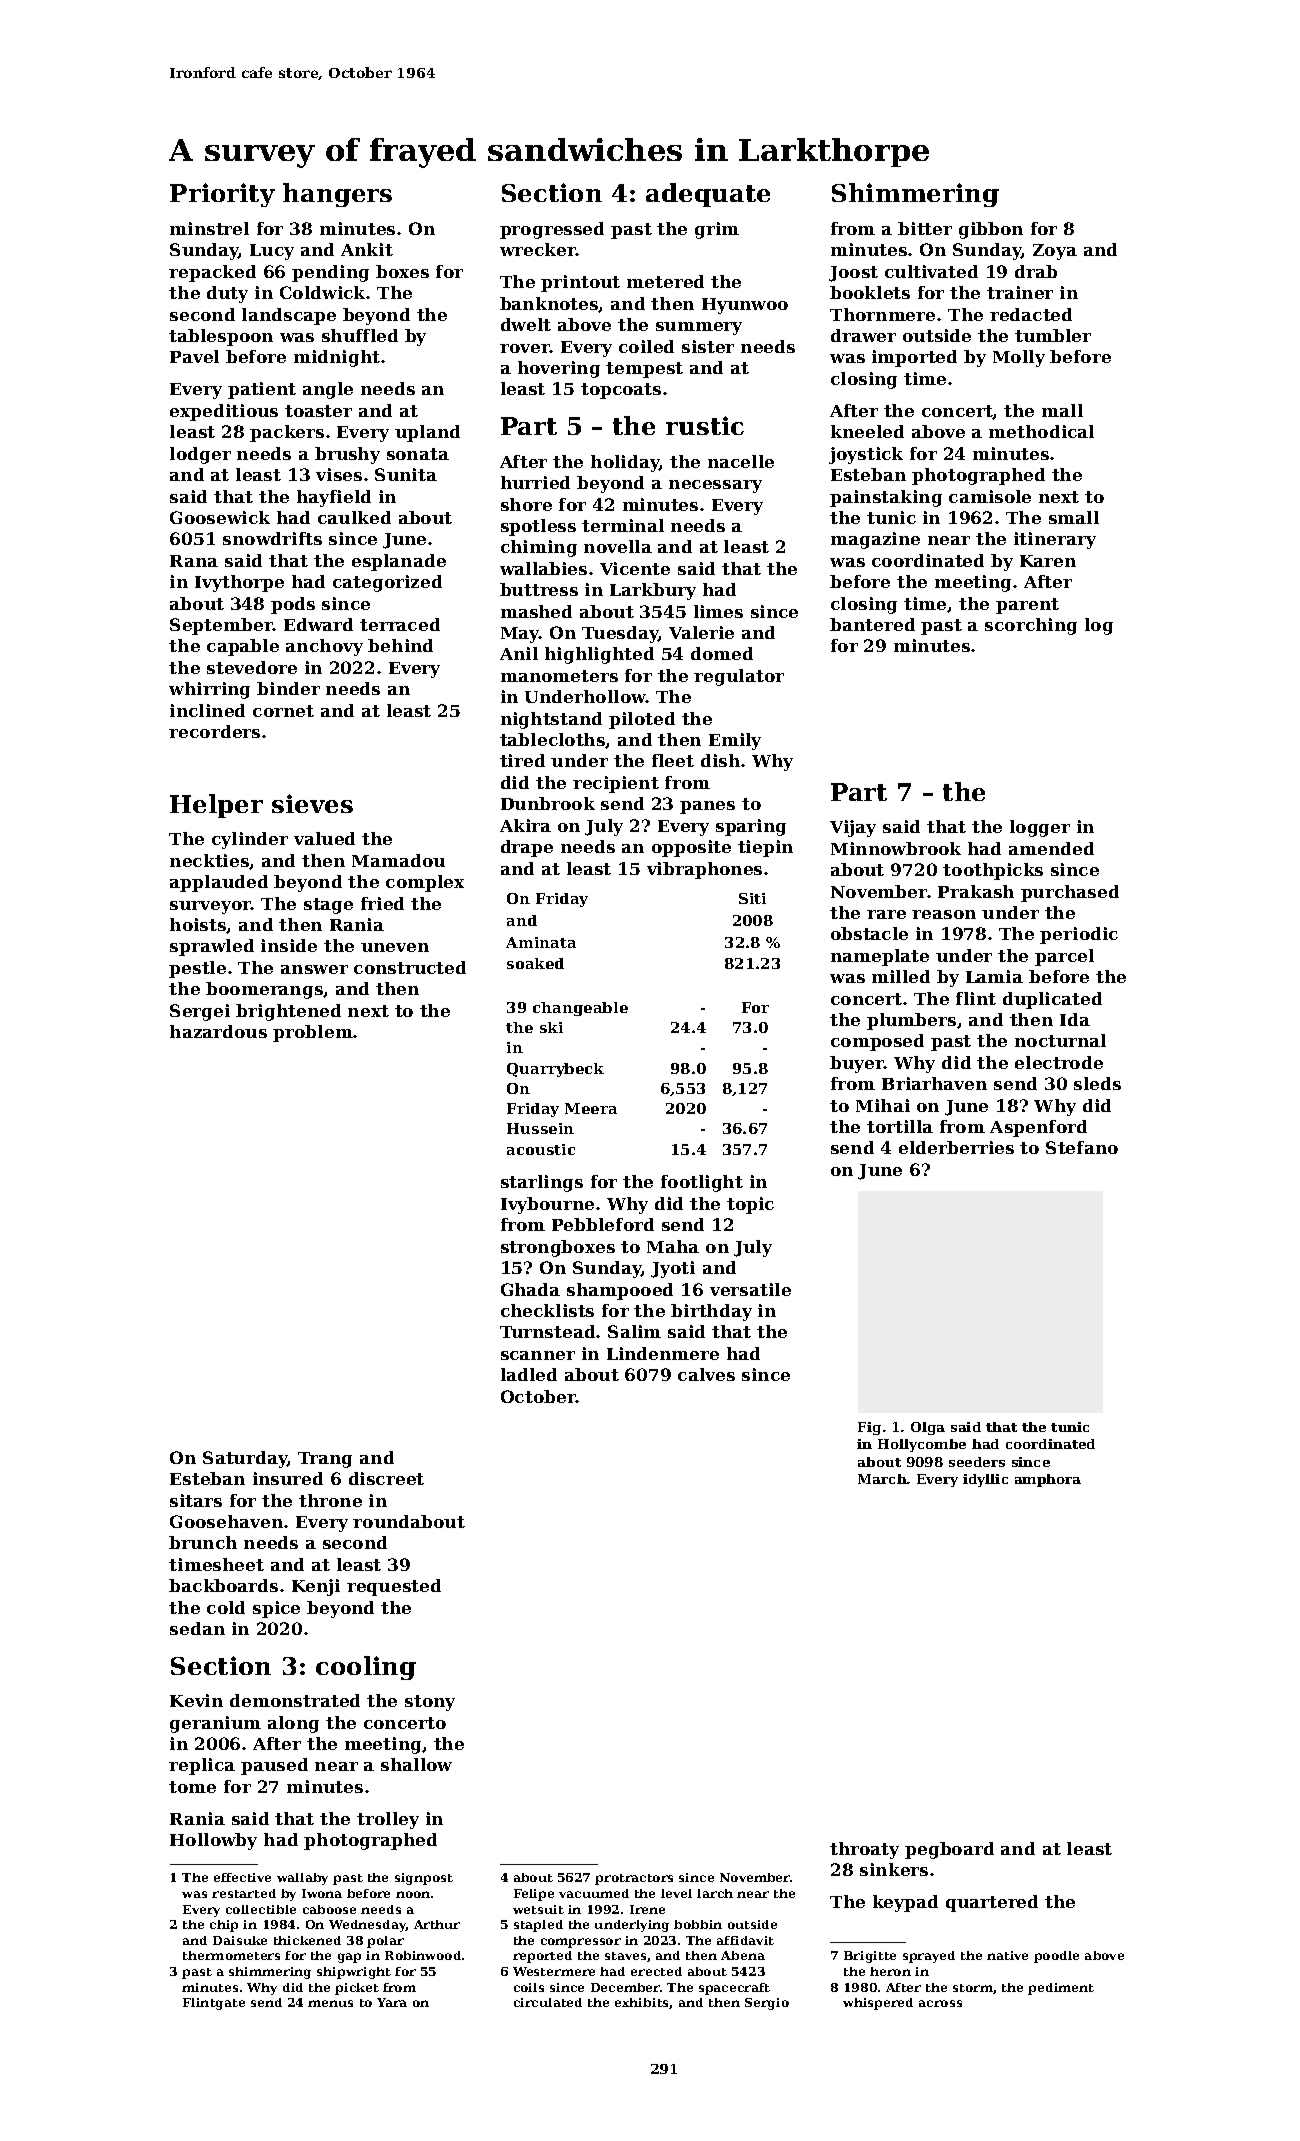  What do you see at coordinates (925, 228) in the screenshot?
I see `bitter` at bounding box center [925, 228].
